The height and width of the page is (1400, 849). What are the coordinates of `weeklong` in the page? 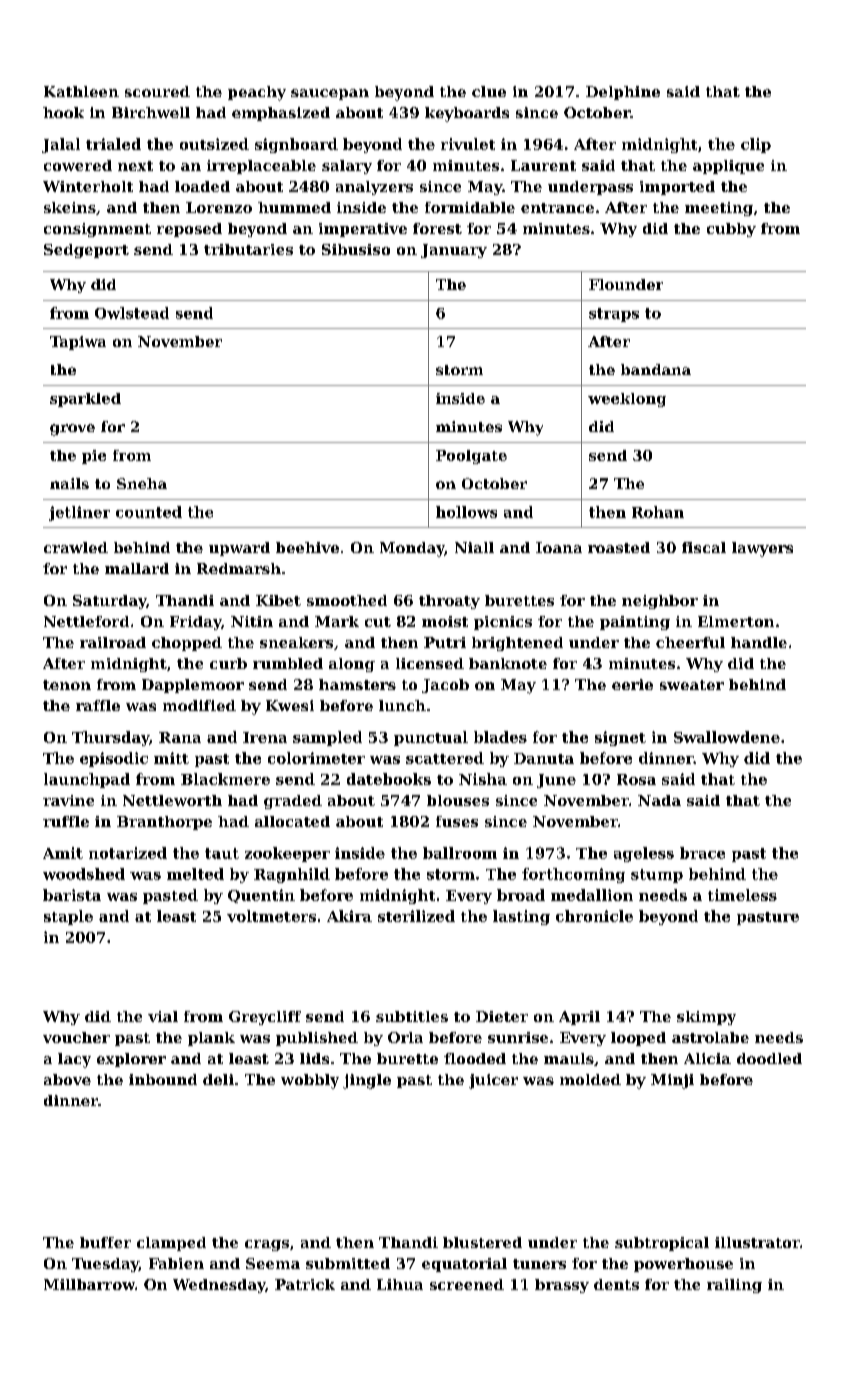 It's located at (627, 400).
